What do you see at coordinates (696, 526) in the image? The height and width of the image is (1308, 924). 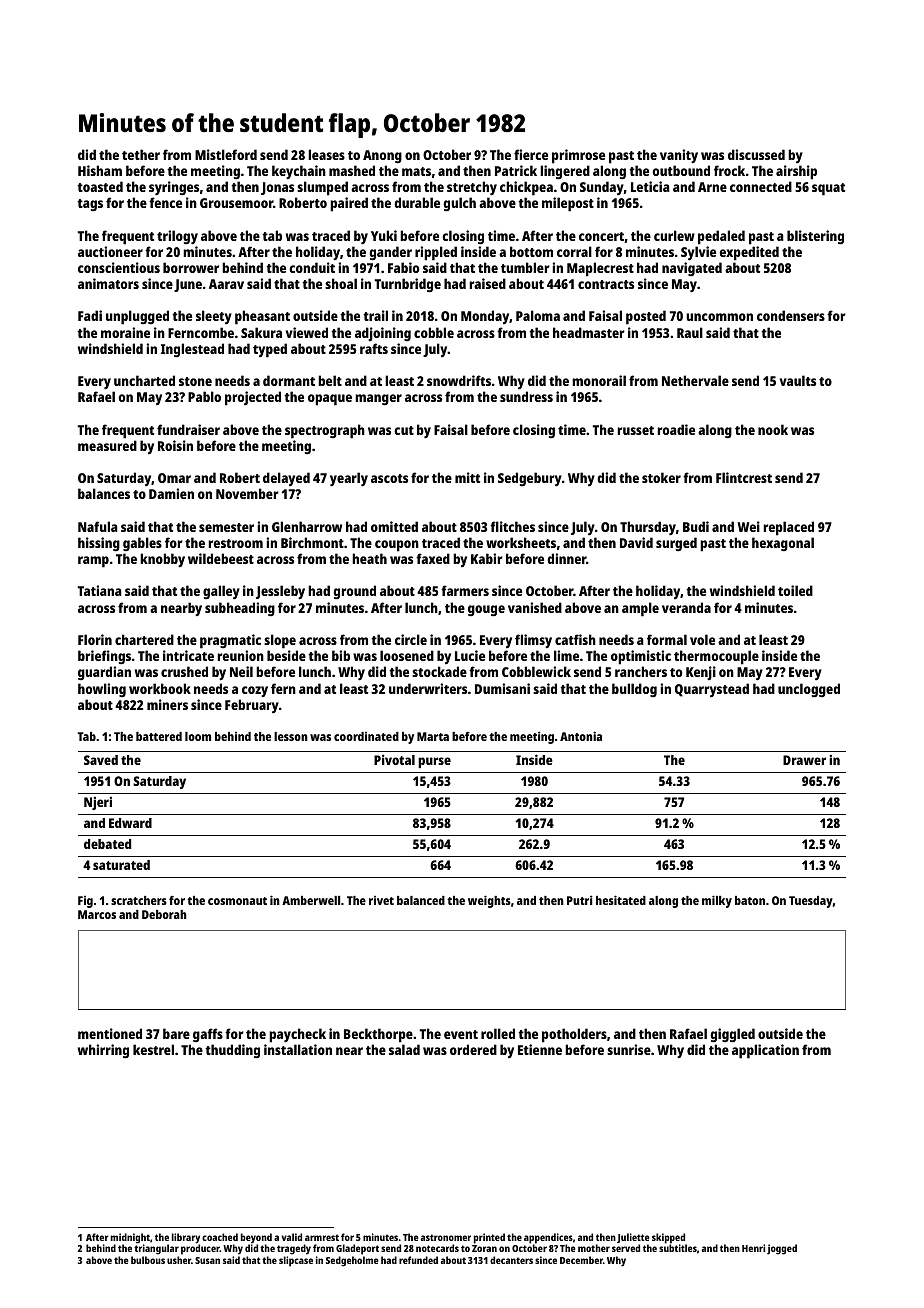 I see `Budi` at bounding box center [696, 526].
